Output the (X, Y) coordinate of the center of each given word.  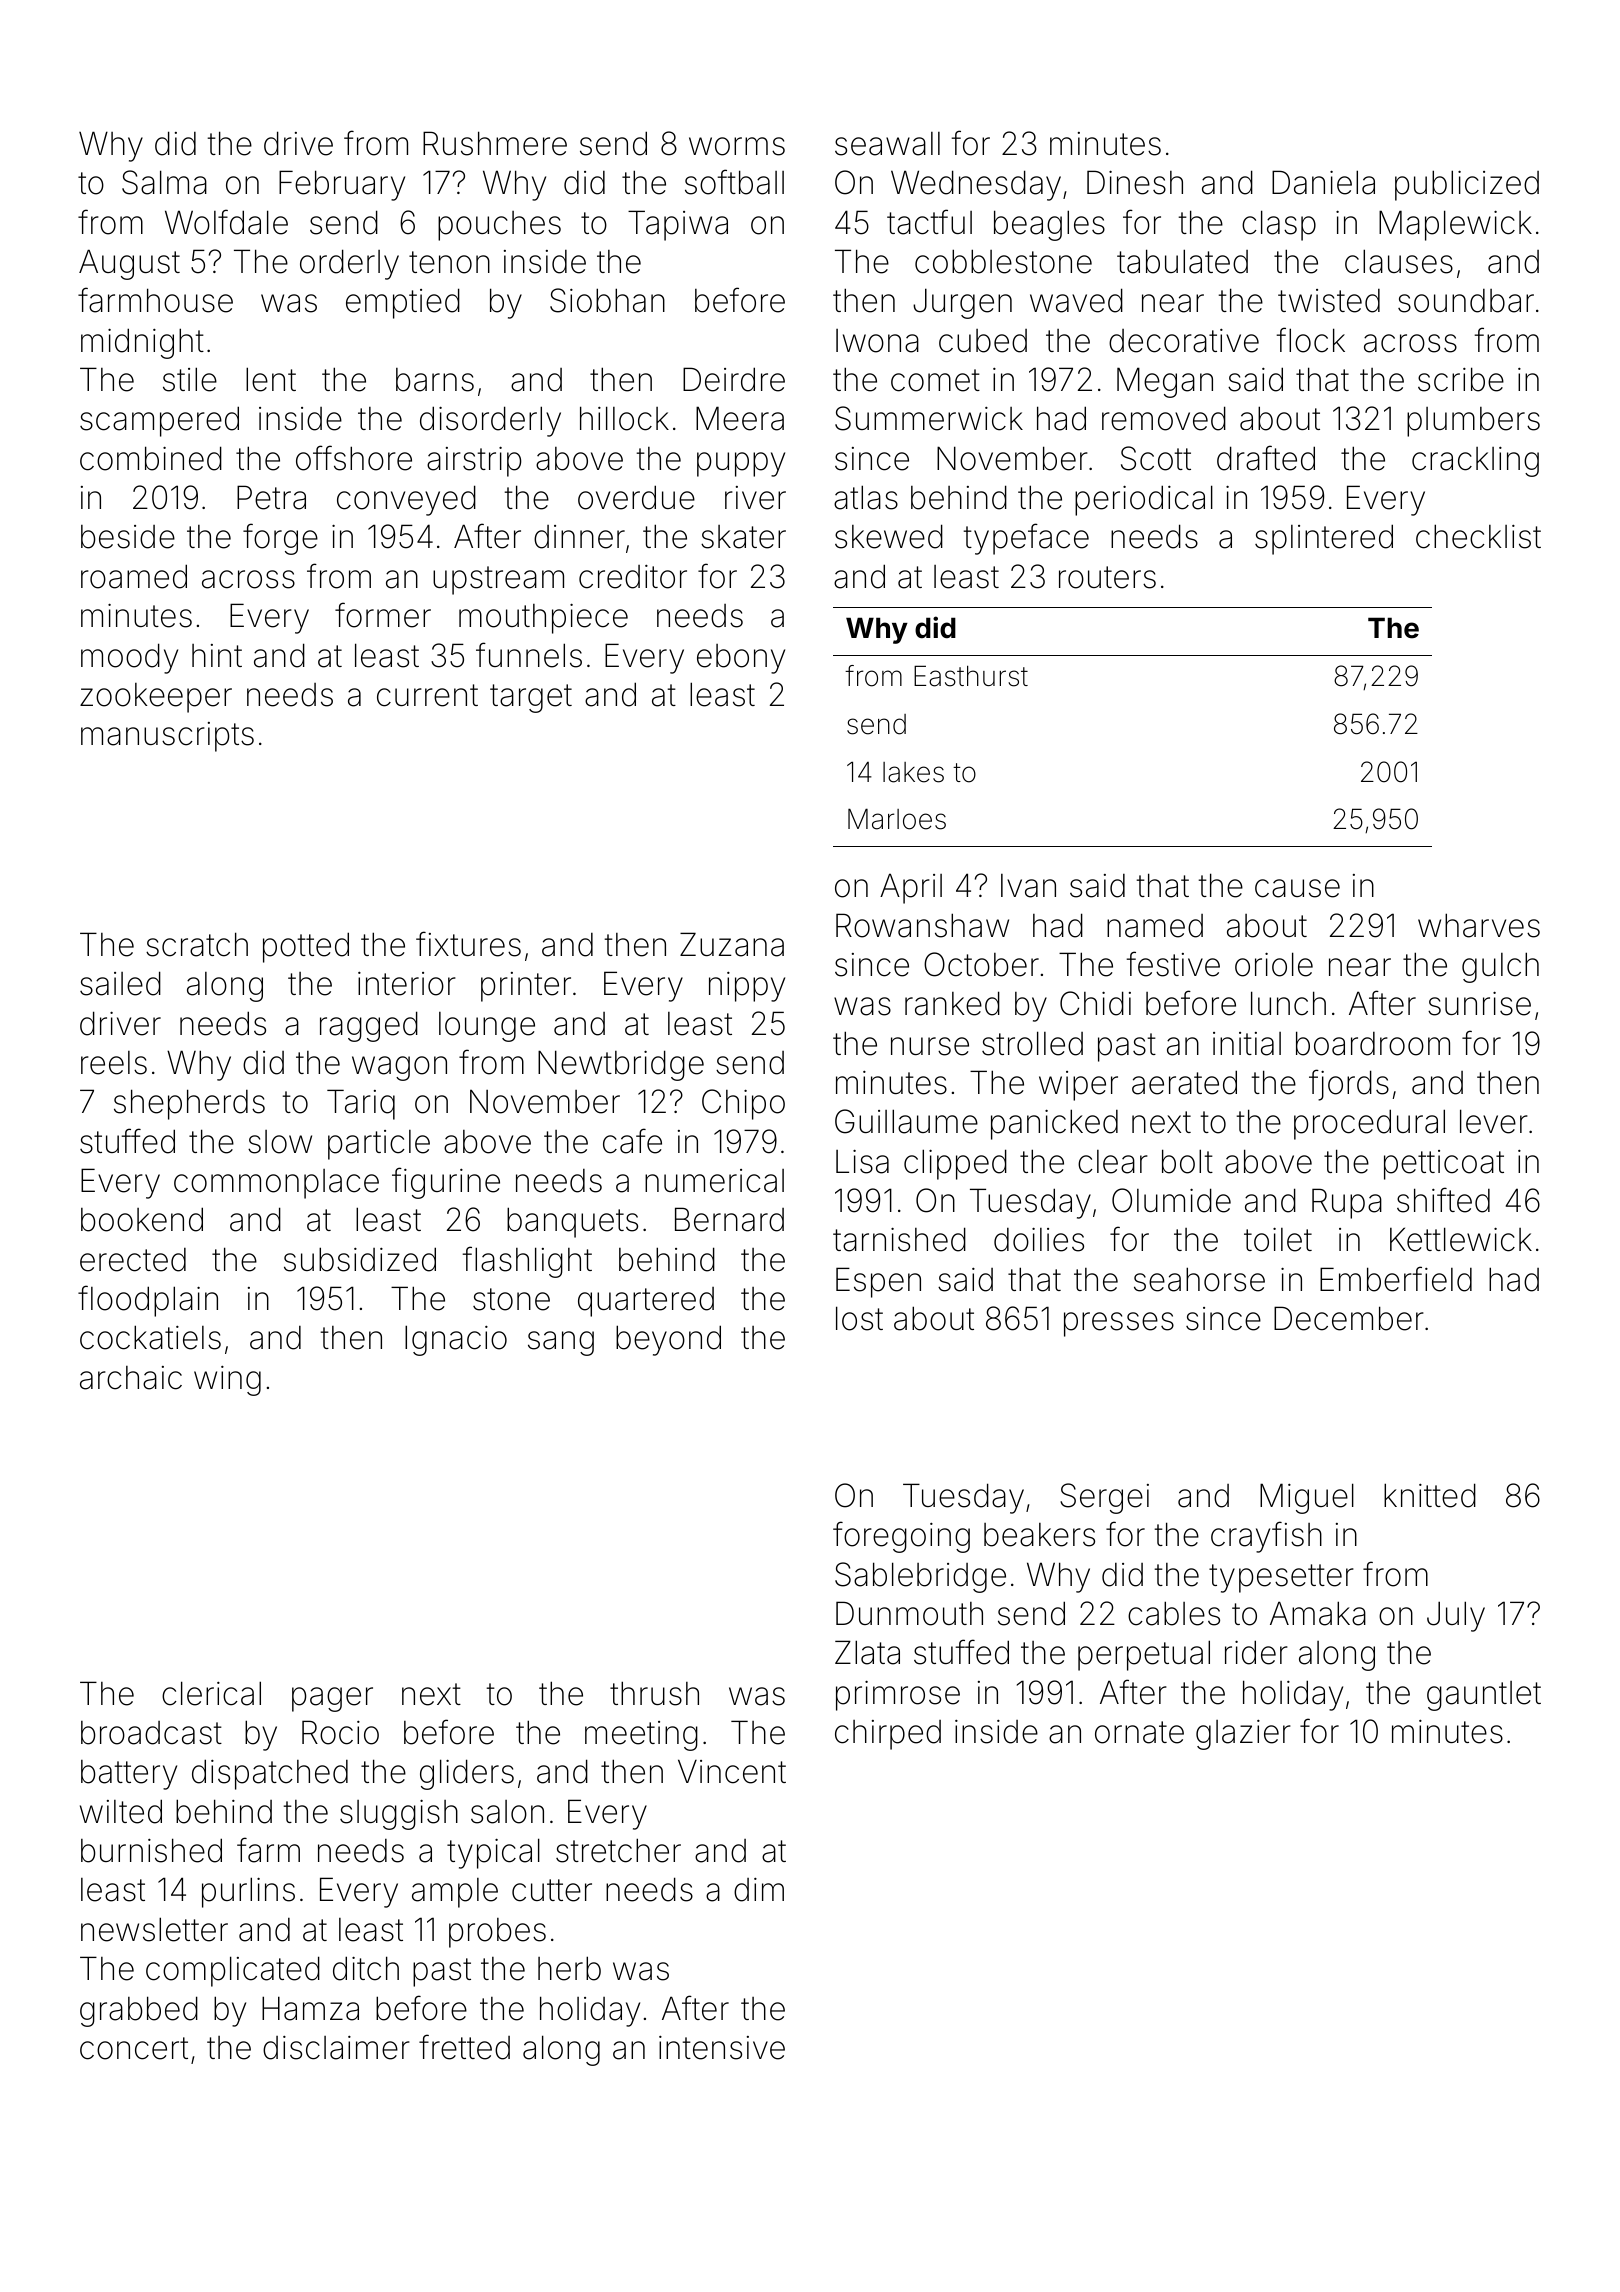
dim (759, 1890)
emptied (403, 303)
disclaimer (336, 2048)
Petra (271, 497)
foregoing (901, 1537)
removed (1164, 418)
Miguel (1307, 1498)
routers (1107, 577)
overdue (636, 497)
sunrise (1479, 1004)
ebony (741, 659)
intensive (722, 2048)
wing (227, 1381)
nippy (747, 987)
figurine (446, 1183)
